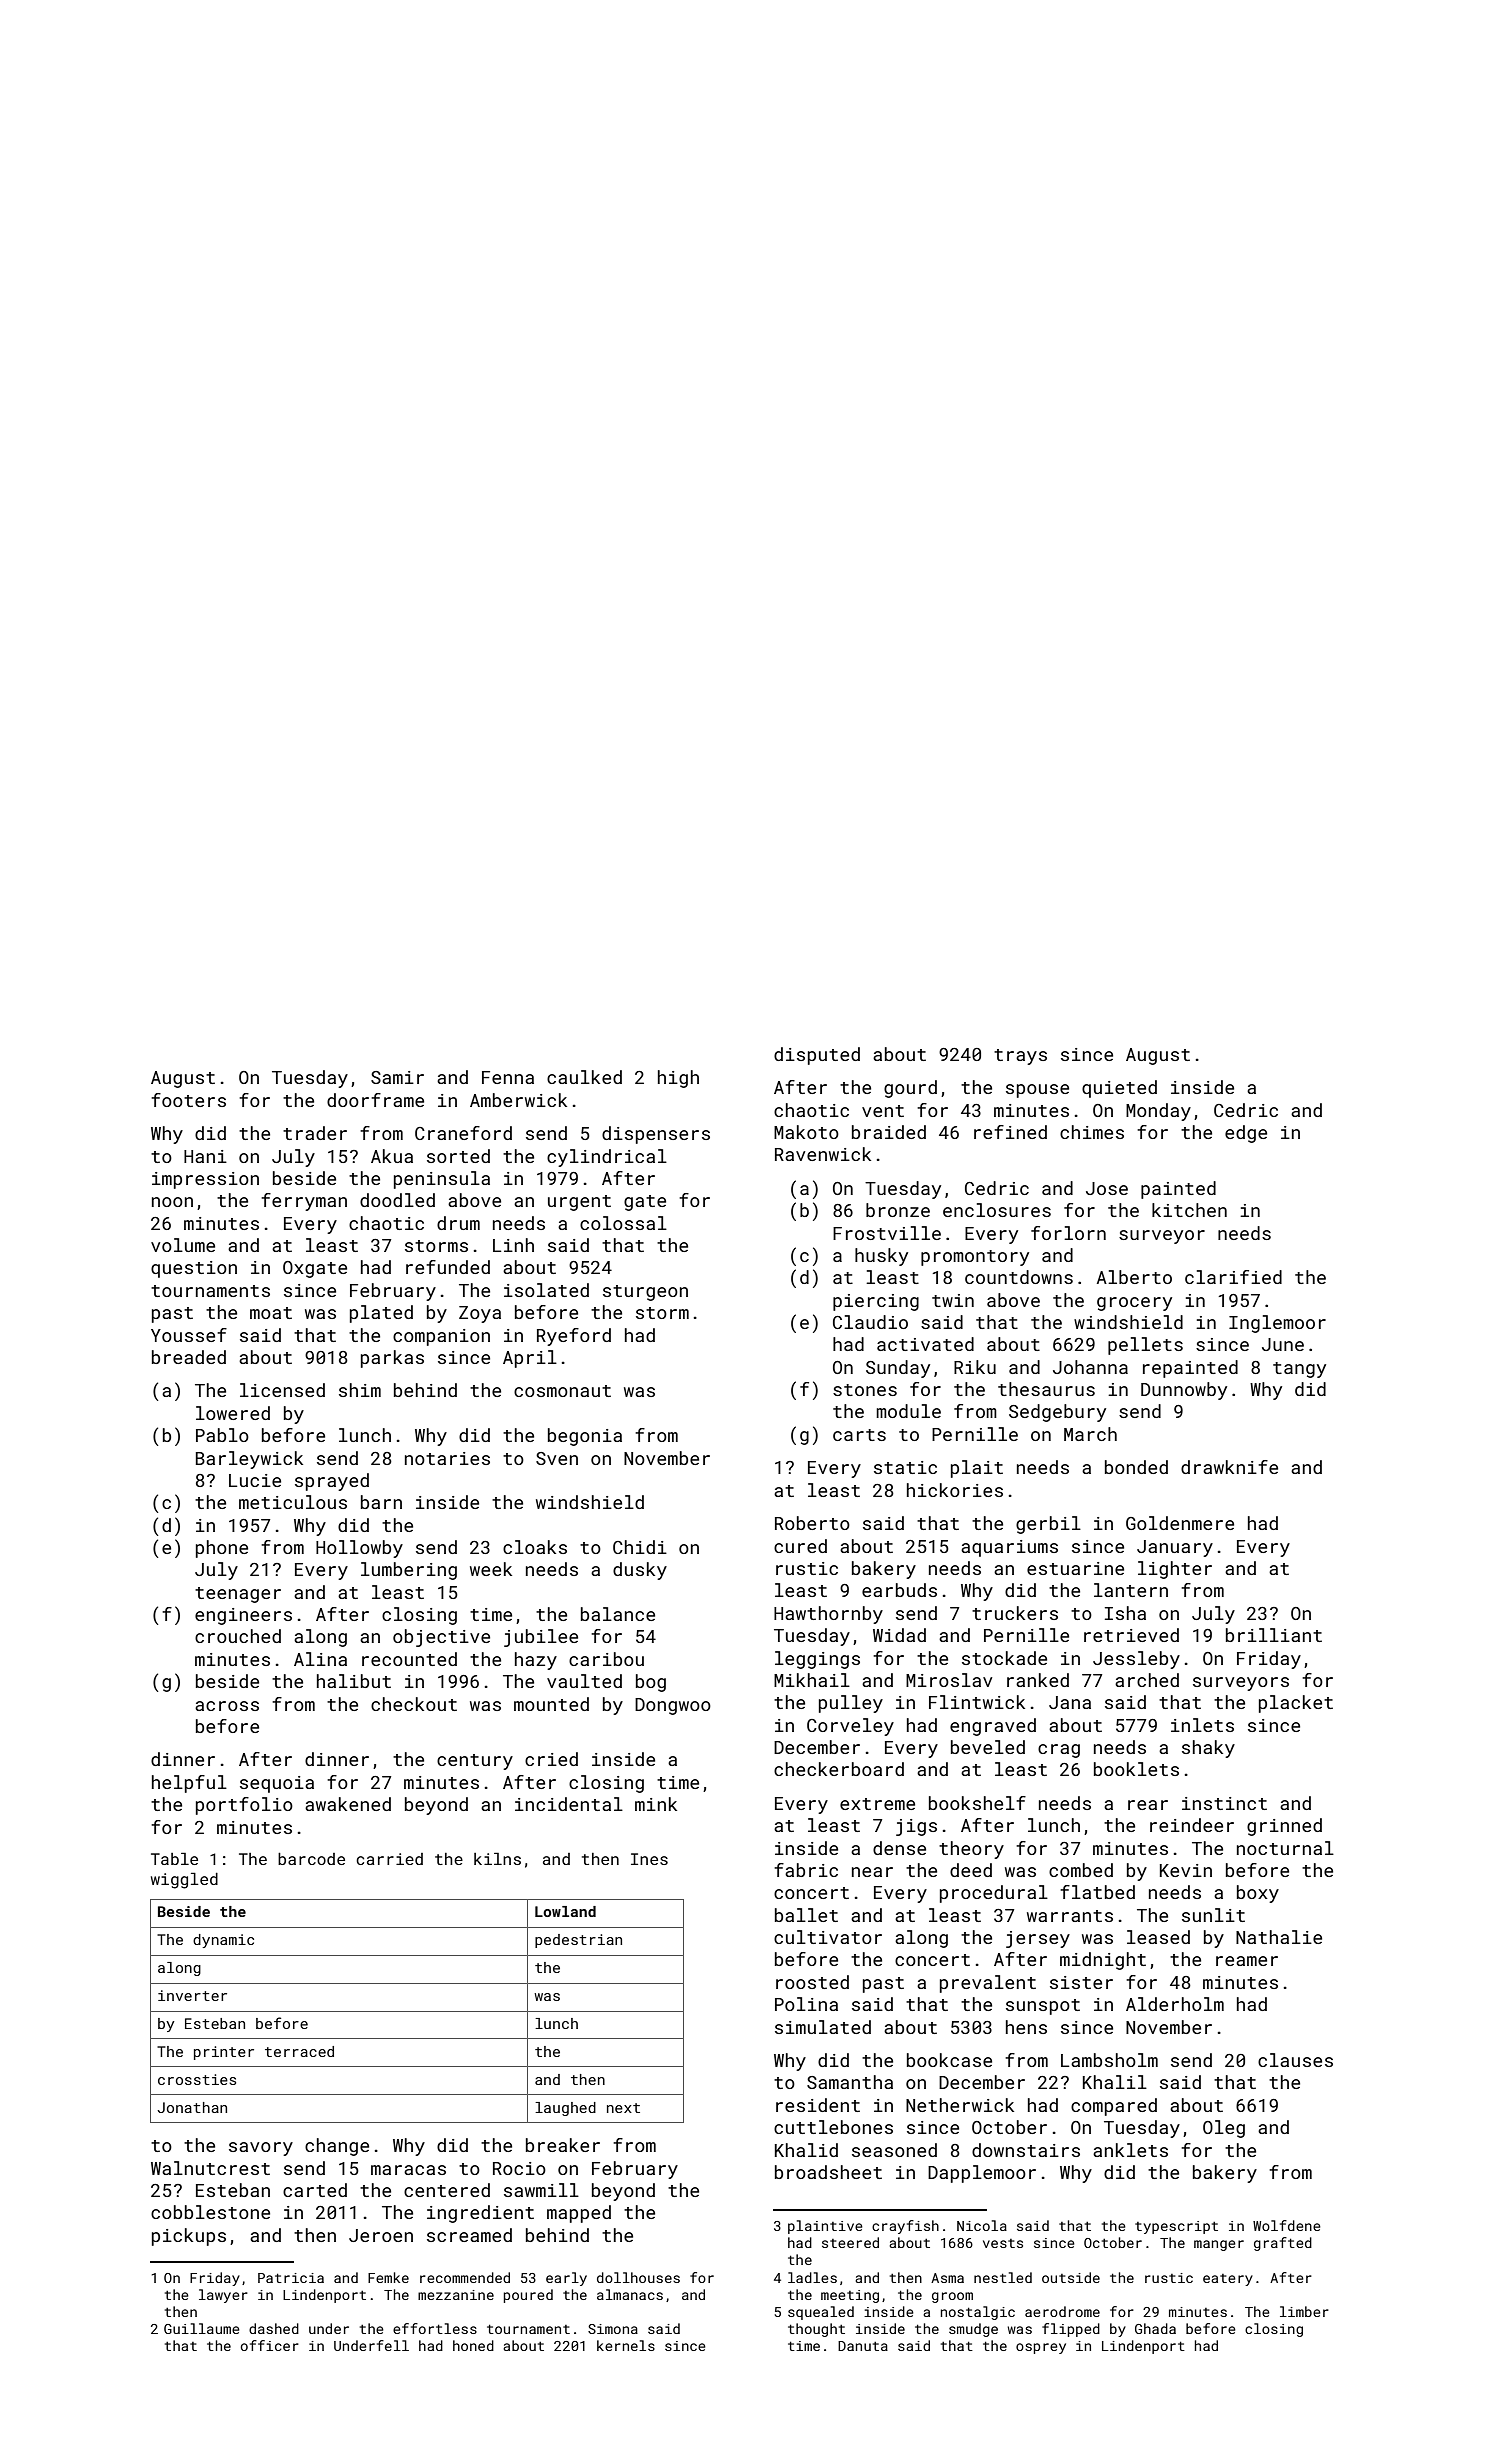  What do you see at coordinates (447, 1458) in the screenshot?
I see `notaries` at bounding box center [447, 1458].
